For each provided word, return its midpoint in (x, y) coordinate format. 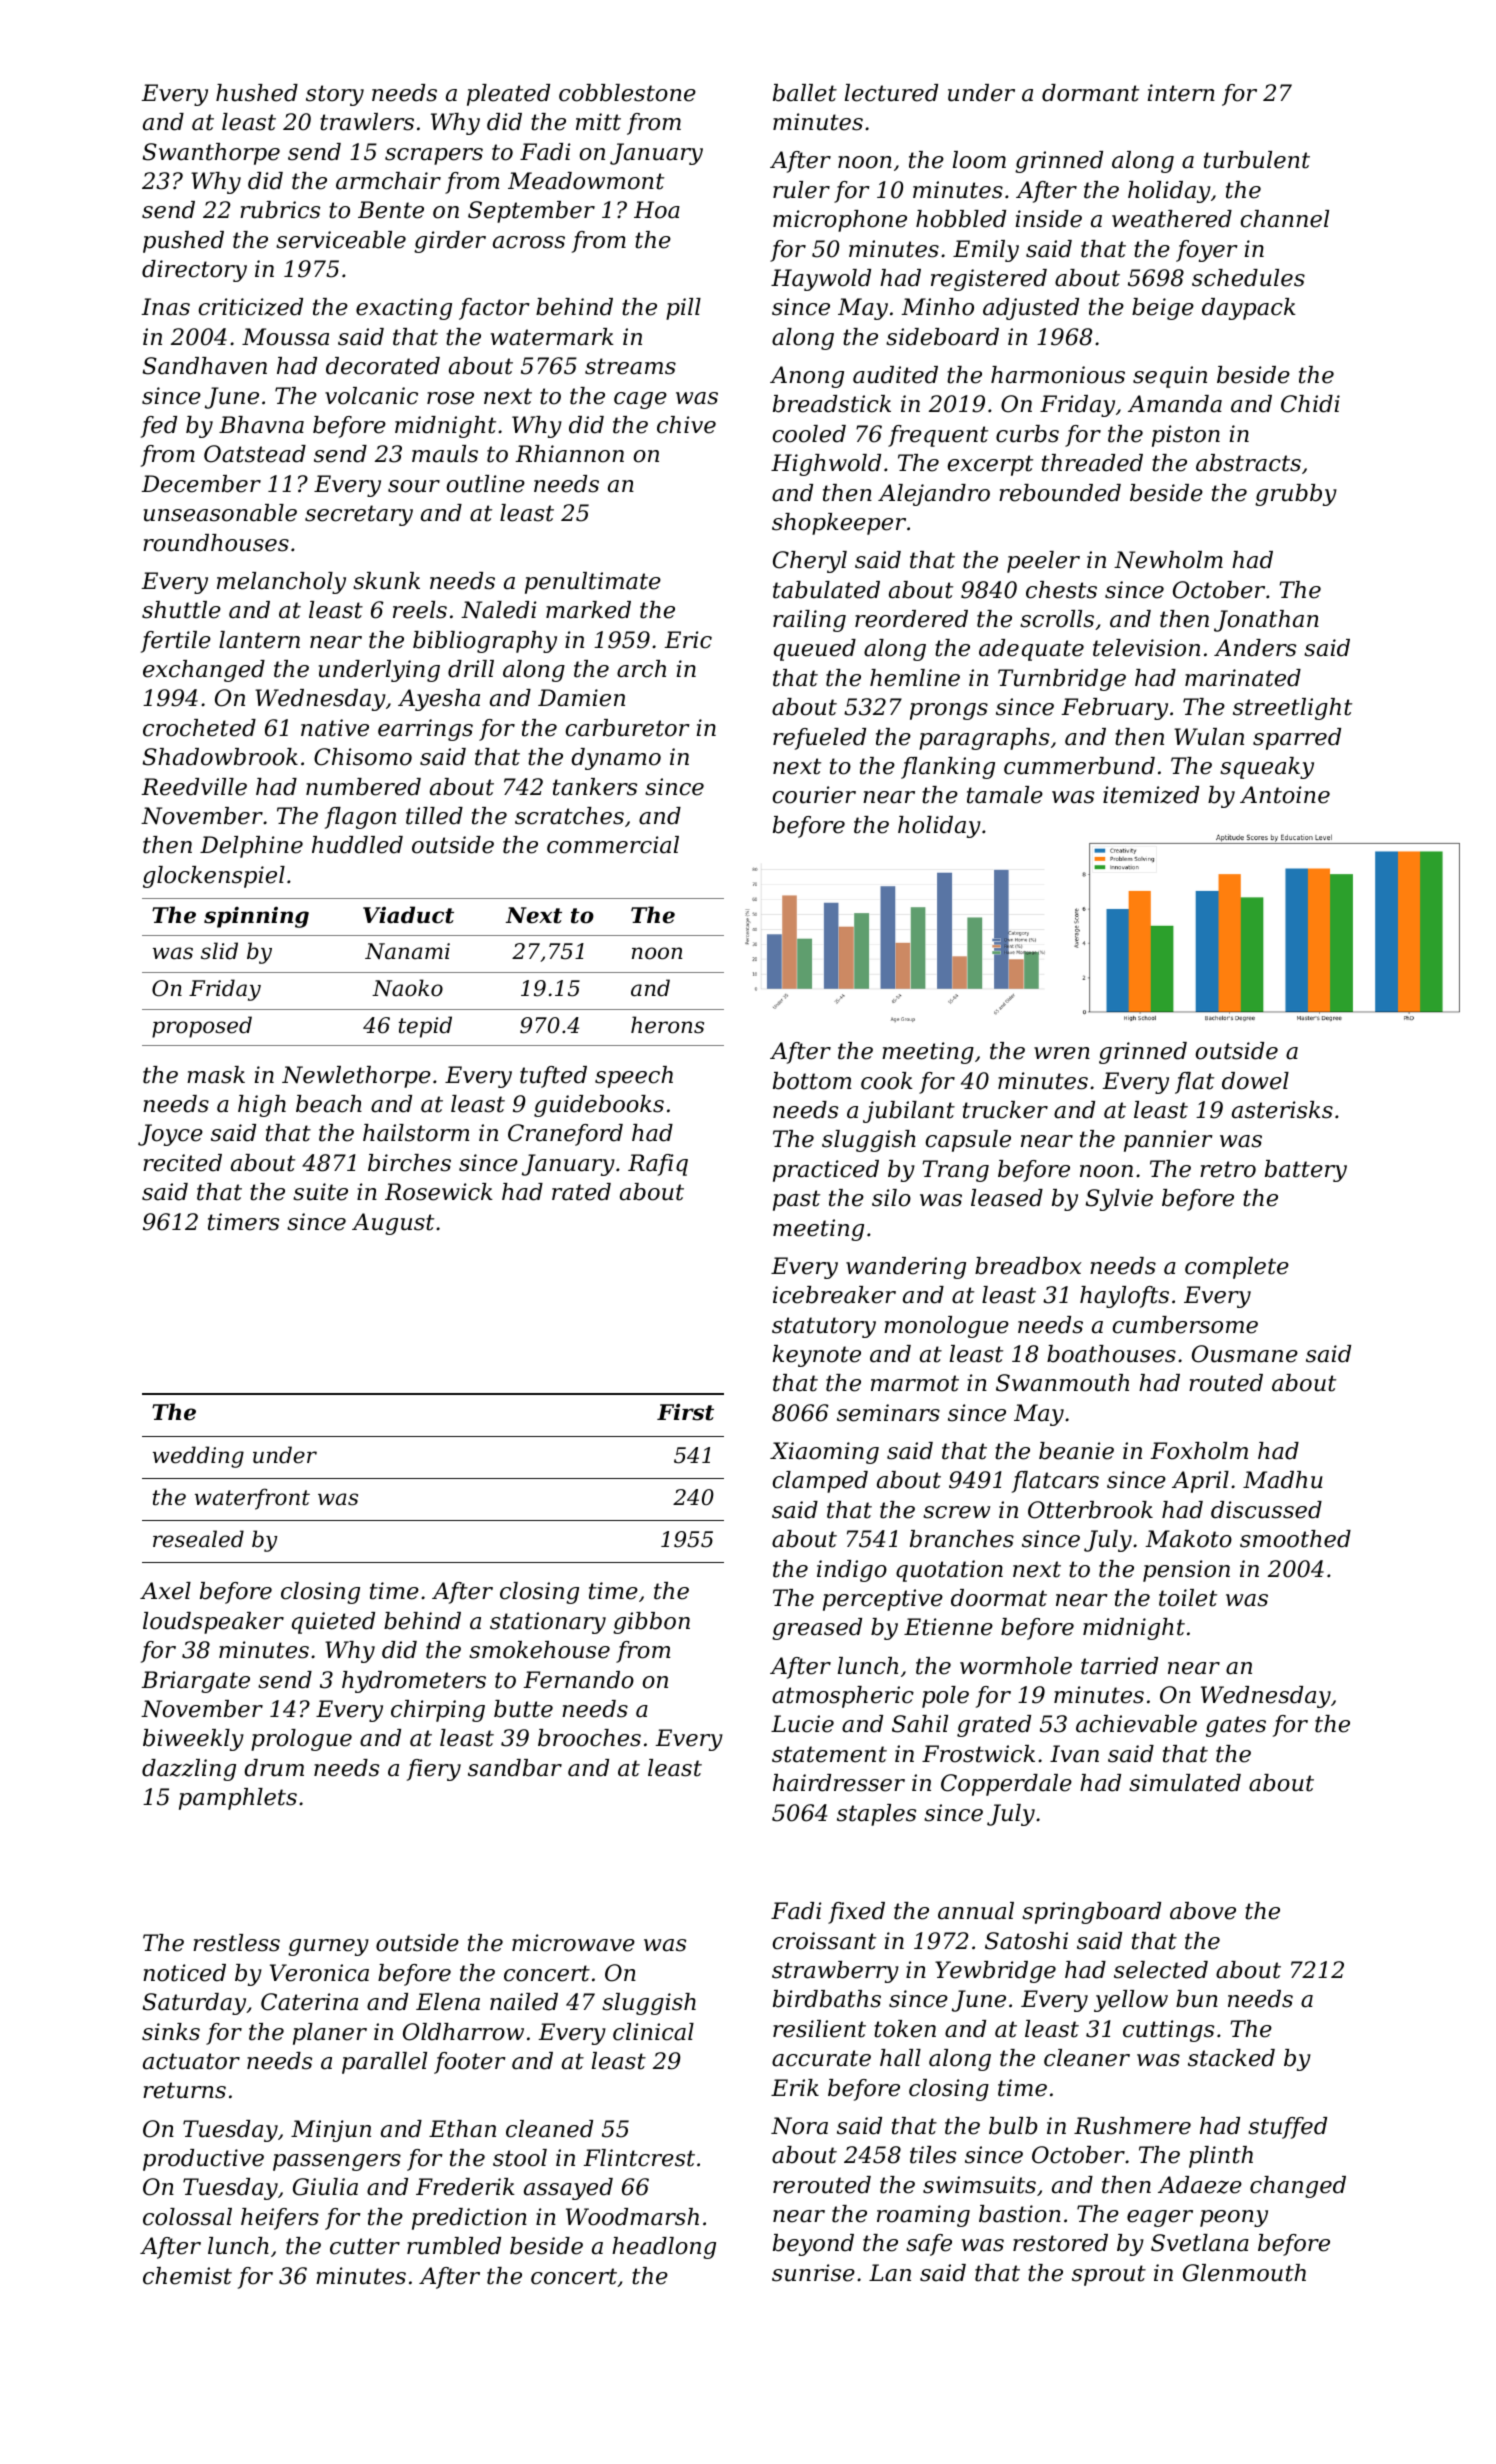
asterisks (1282, 1110)
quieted (333, 1623)
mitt (598, 122)
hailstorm (416, 1133)
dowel (1255, 1081)
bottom (812, 1081)
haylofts (1124, 1297)
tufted (553, 1077)
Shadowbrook (220, 757)
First (685, 1412)
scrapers (434, 156)
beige (1163, 309)
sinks (171, 2032)
